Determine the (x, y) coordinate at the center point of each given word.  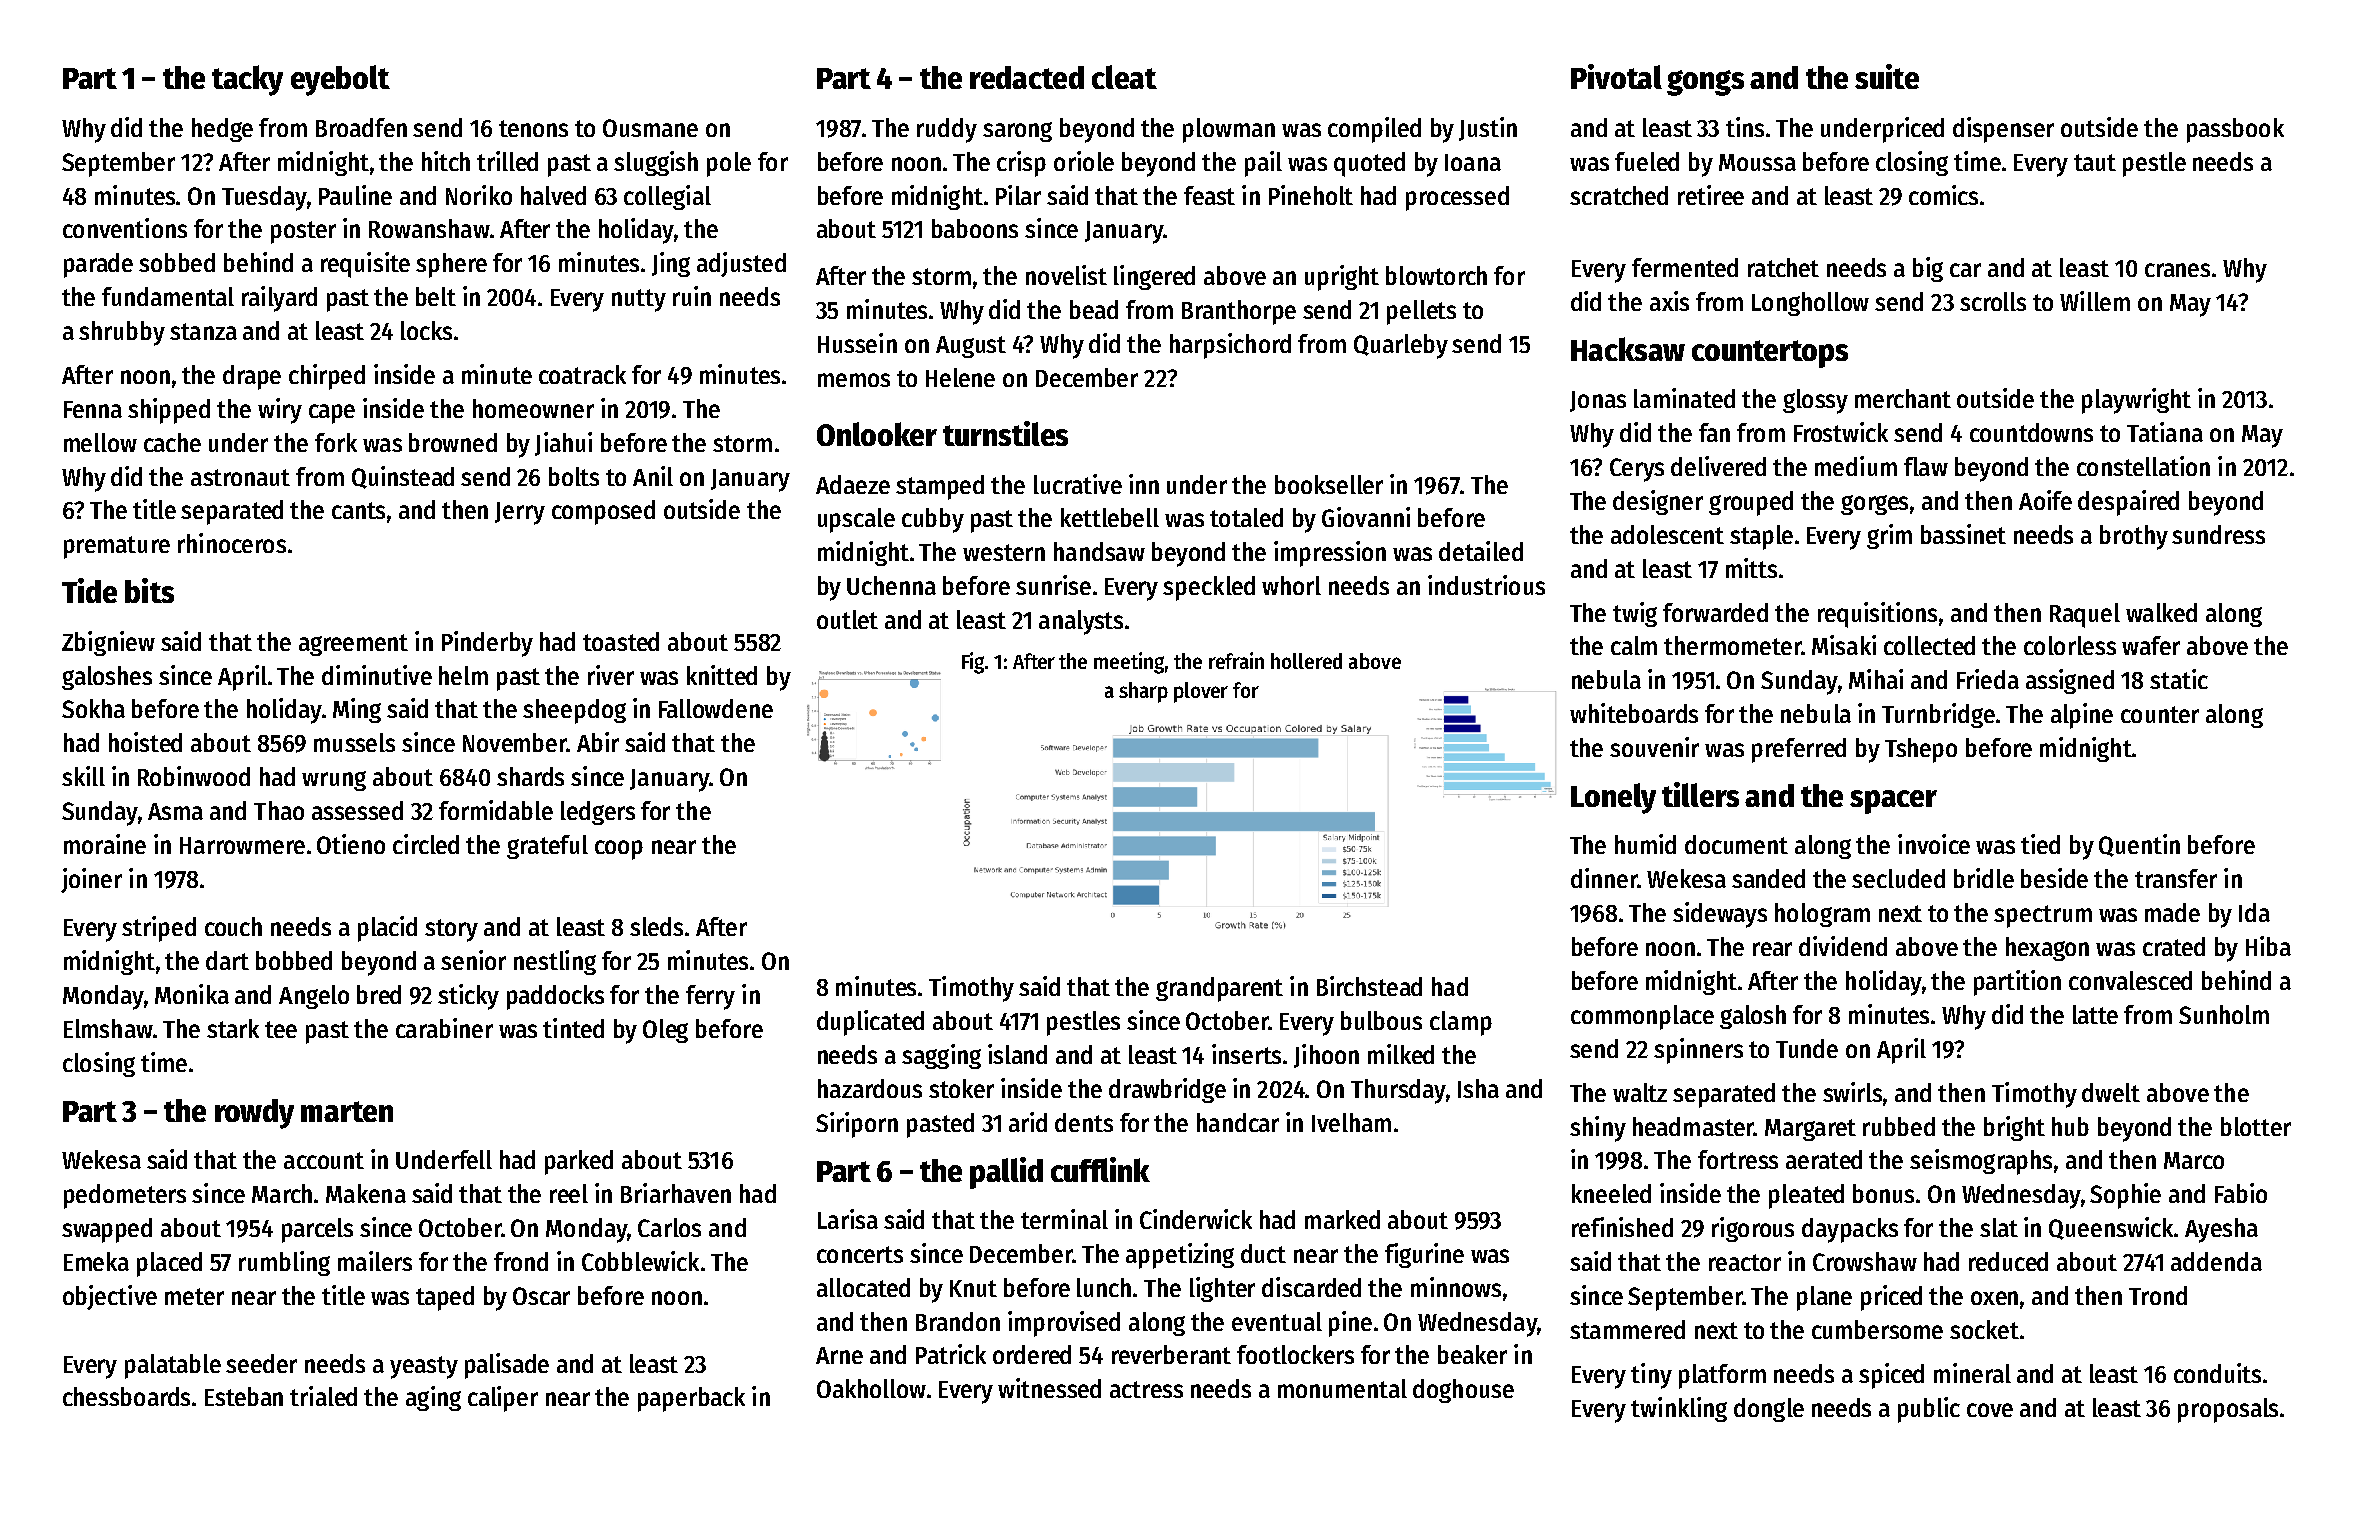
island (1017, 1054)
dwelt (2111, 1092)
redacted (1027, 77)
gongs (1705, 83)
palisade (507, 1366)
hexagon (2047, 949)
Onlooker (877, 434)
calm (1634, 645)
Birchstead (1369, 986)
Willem (2095, 301)
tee (281, 1029)
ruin (692, 296)
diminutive (377, 675)
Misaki (1844, 645)
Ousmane (650, 128)
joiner (91, 880)
